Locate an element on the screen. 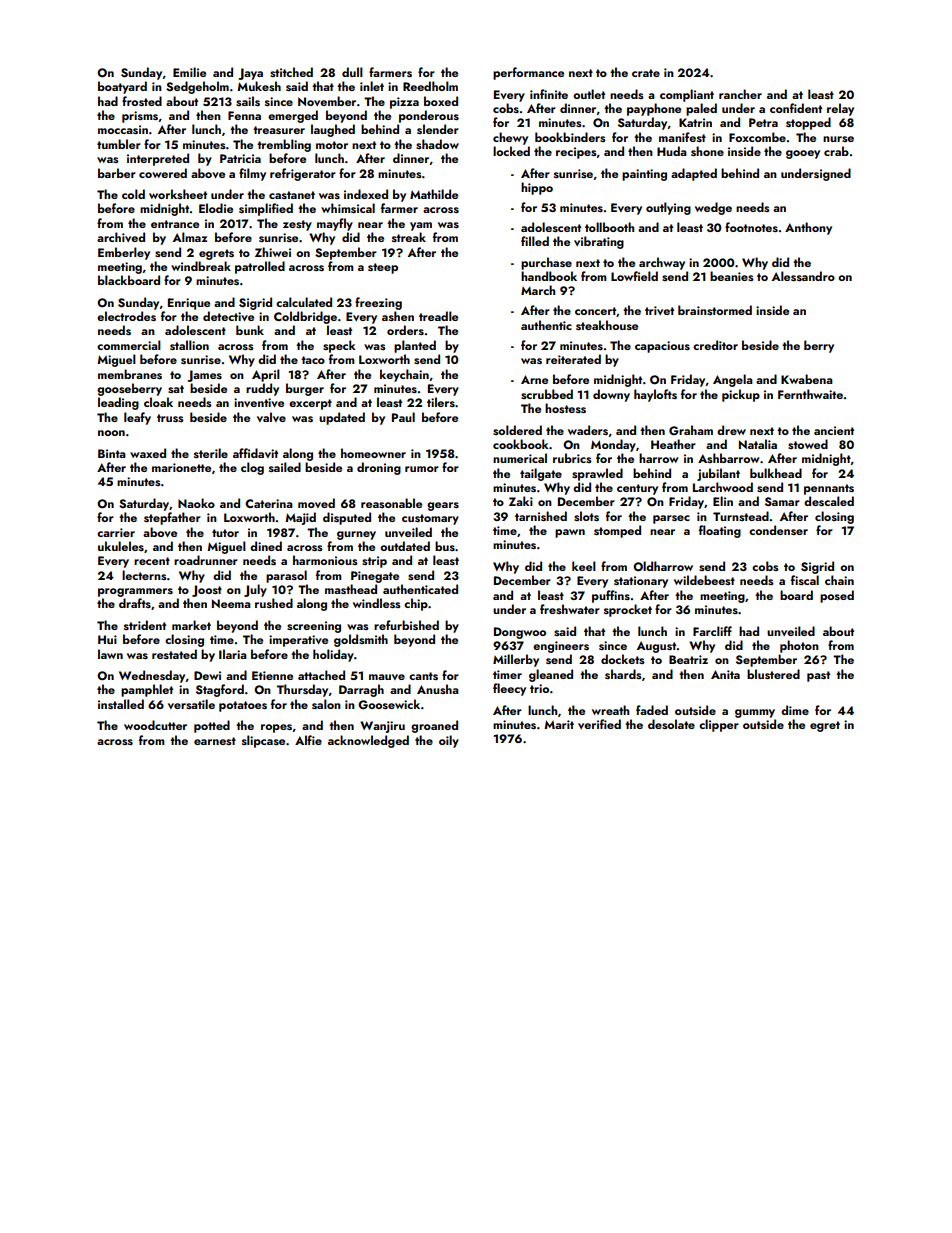  potted is located at coordinates (212, 726).
